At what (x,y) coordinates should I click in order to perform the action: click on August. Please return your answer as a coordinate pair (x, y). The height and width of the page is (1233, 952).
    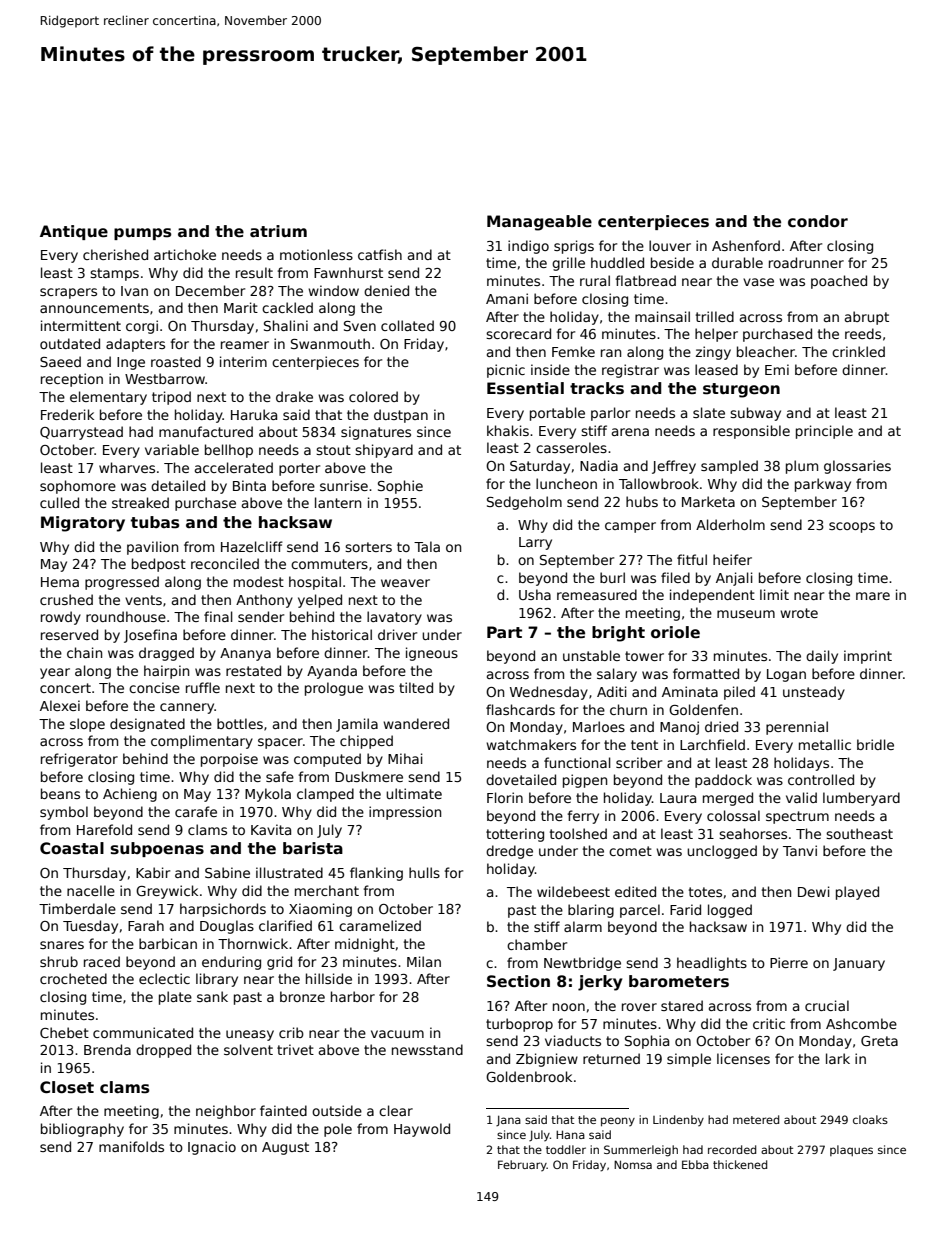
    Looking at the image, I should click on (285, 1148).
